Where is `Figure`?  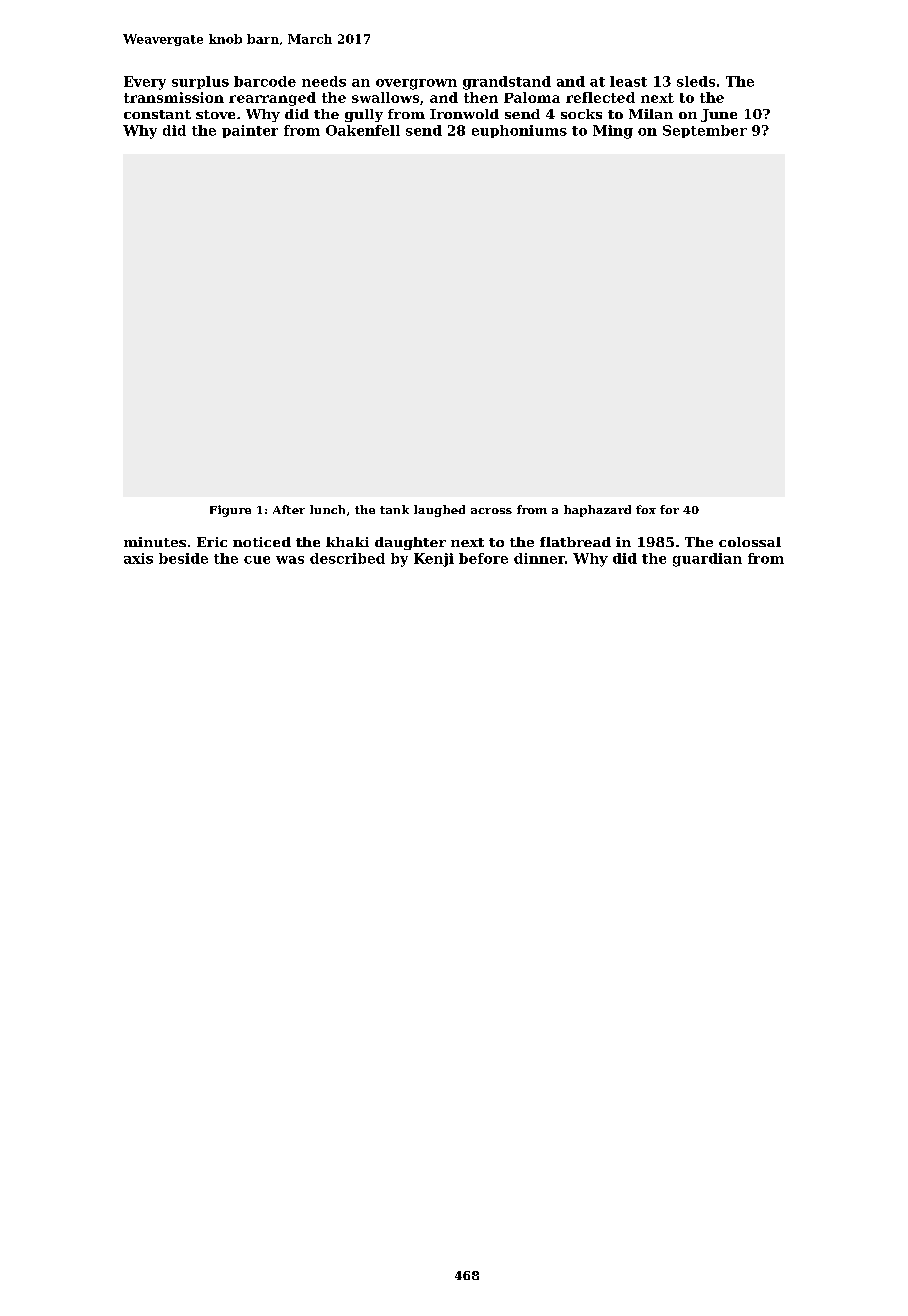 Figure is located at coordinates (230, 511).
